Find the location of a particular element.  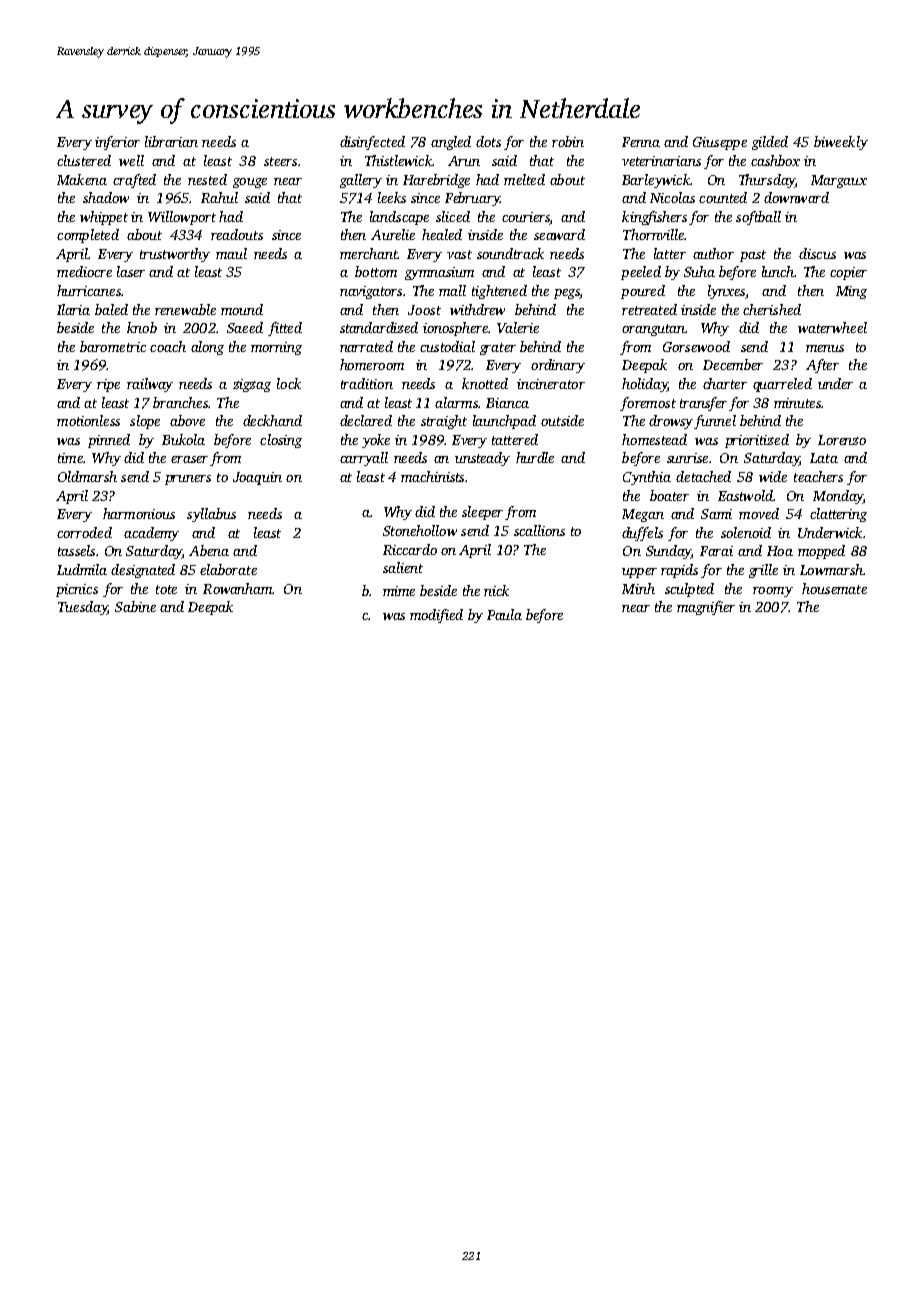

Lata is located at coordinates (824, 458).
